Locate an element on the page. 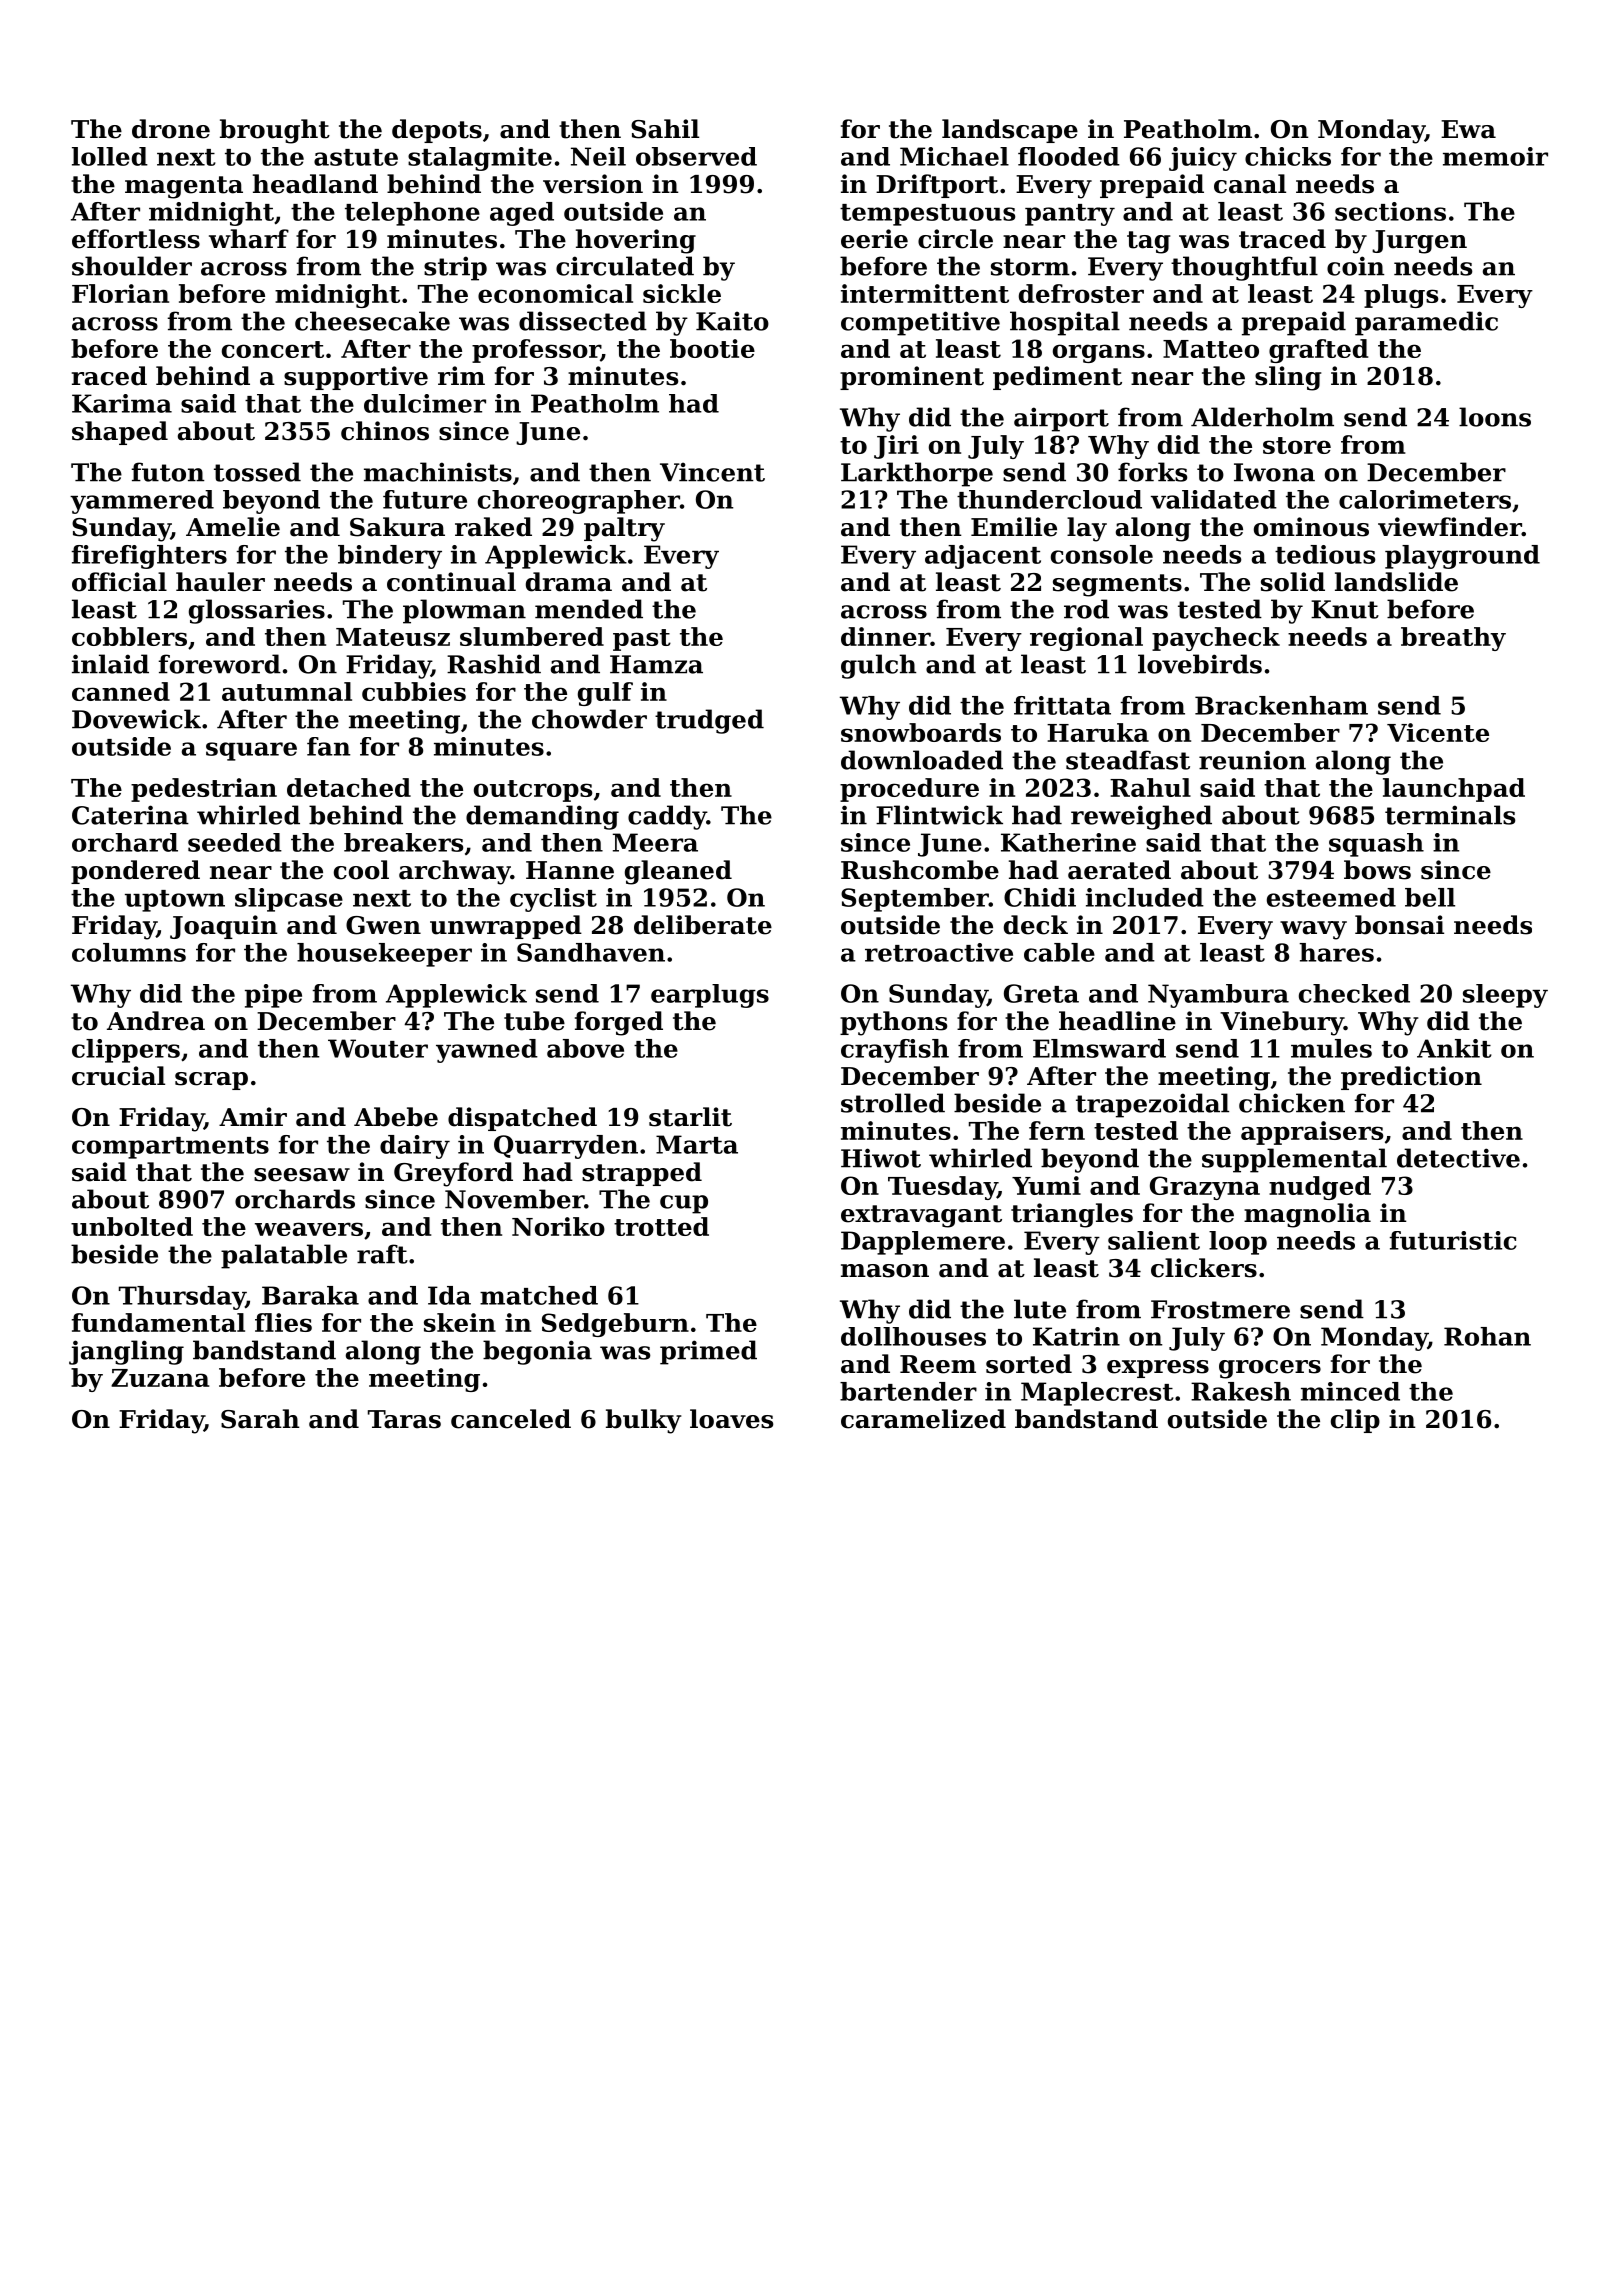 Image resolution: width=1620 pixels, height=2292 pixels. competitive is located at coordinates (920, 323).
